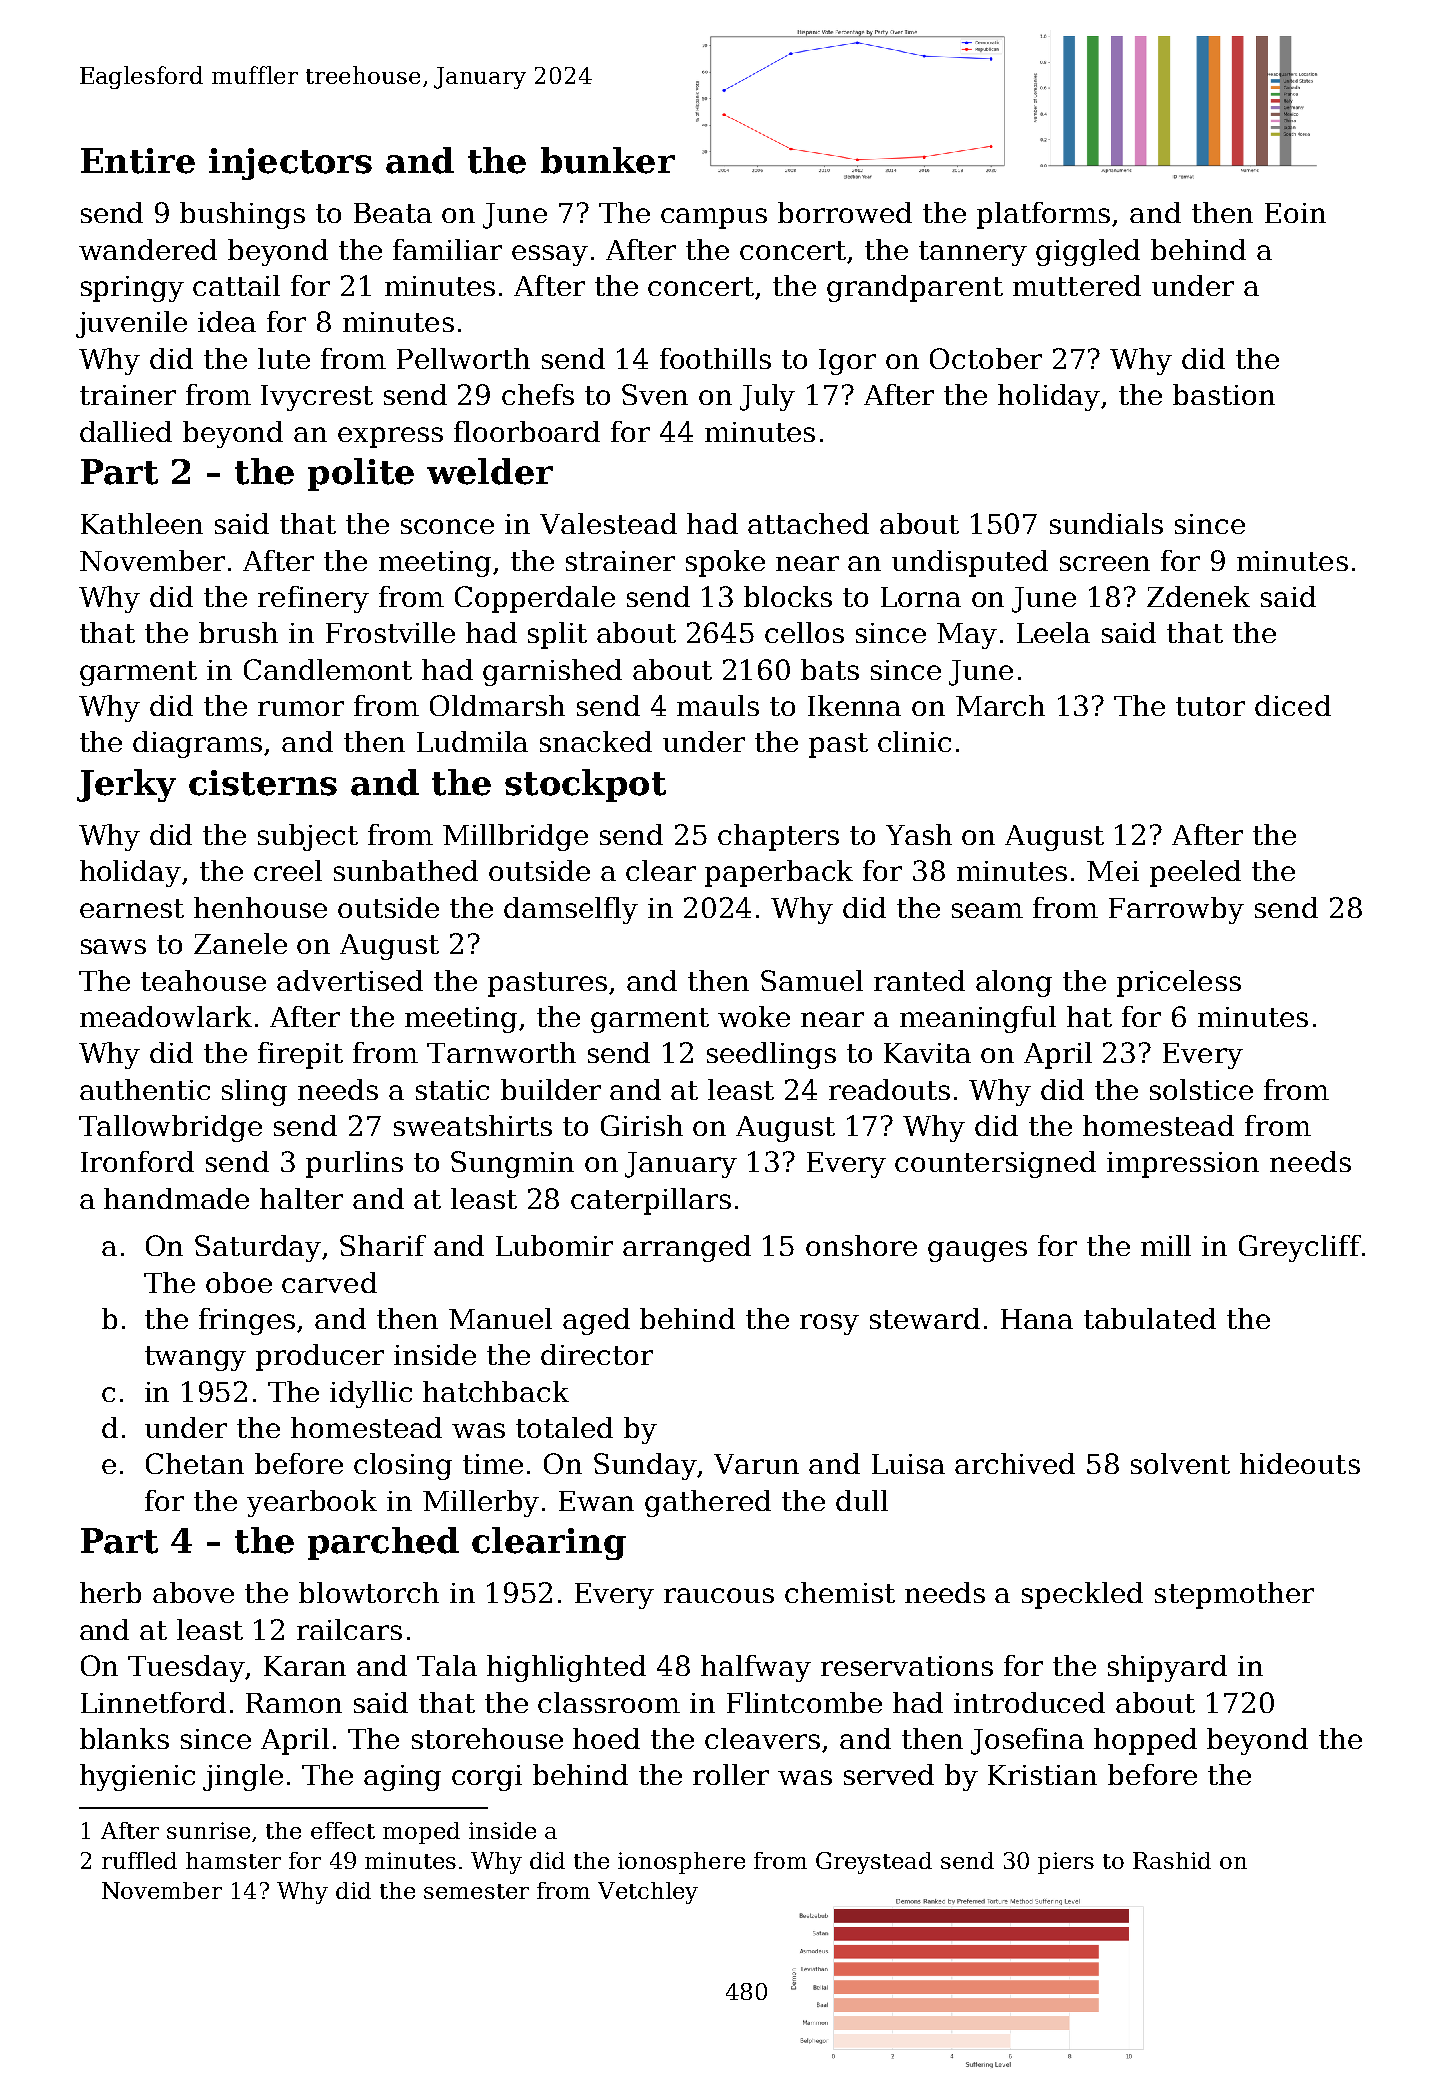 The image size is (1450, 2100). Describe the element at coordinates (1224, 394) in the page. I see `bastion` at that location.
